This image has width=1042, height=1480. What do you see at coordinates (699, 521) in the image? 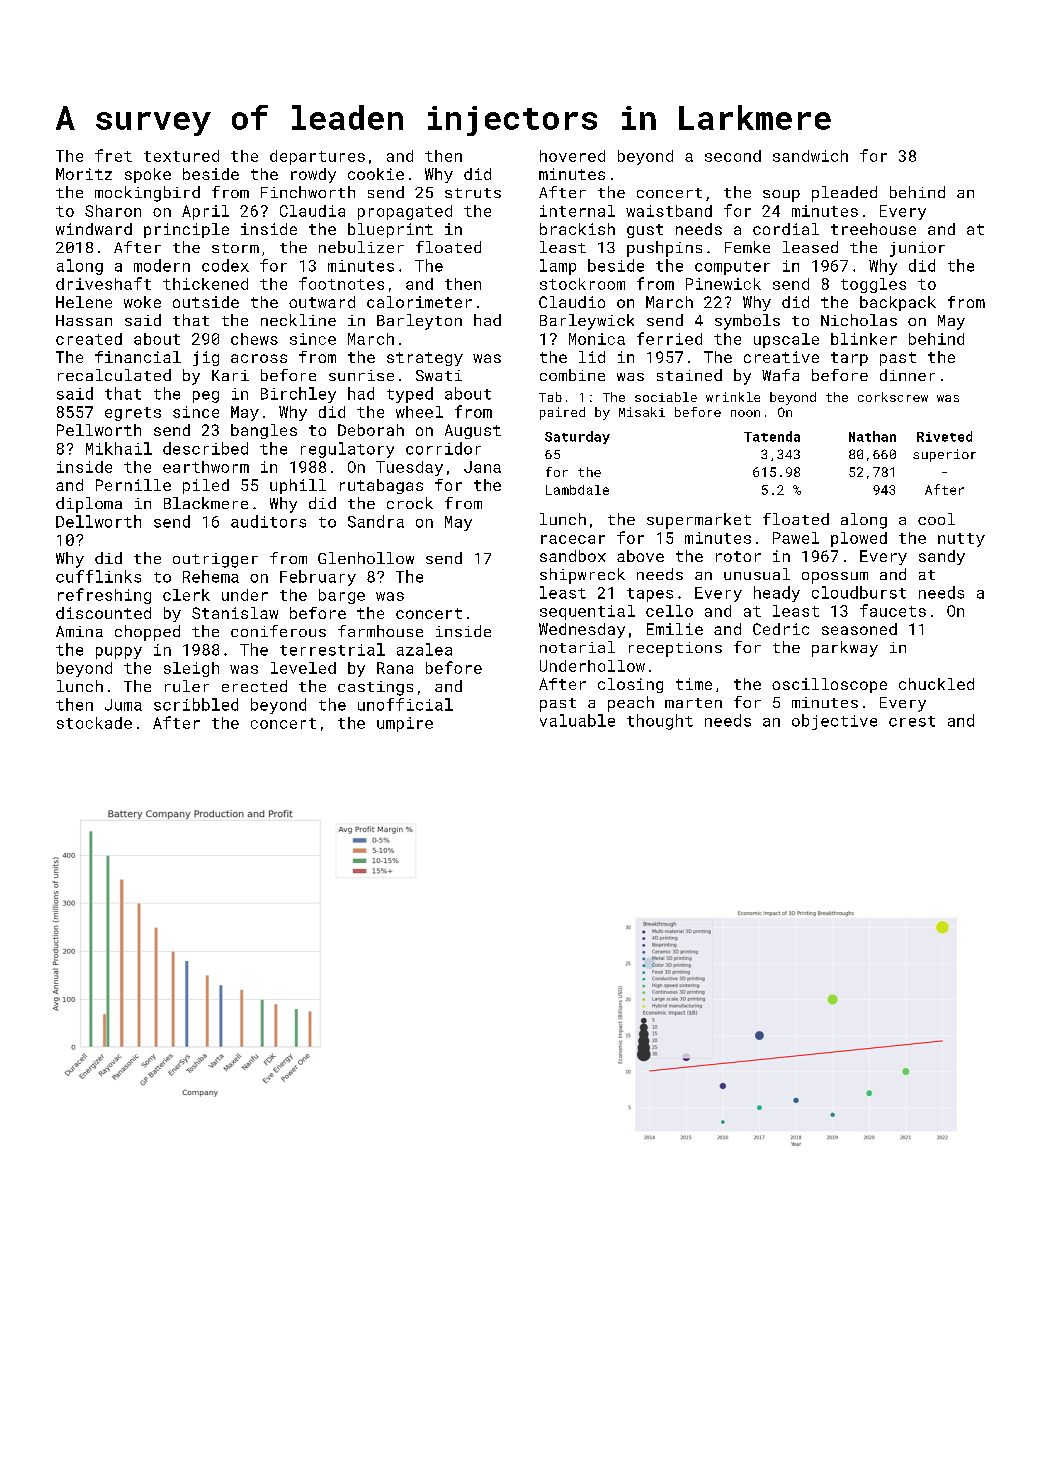
I see `supermarket` at bounding box center [699, 521].
